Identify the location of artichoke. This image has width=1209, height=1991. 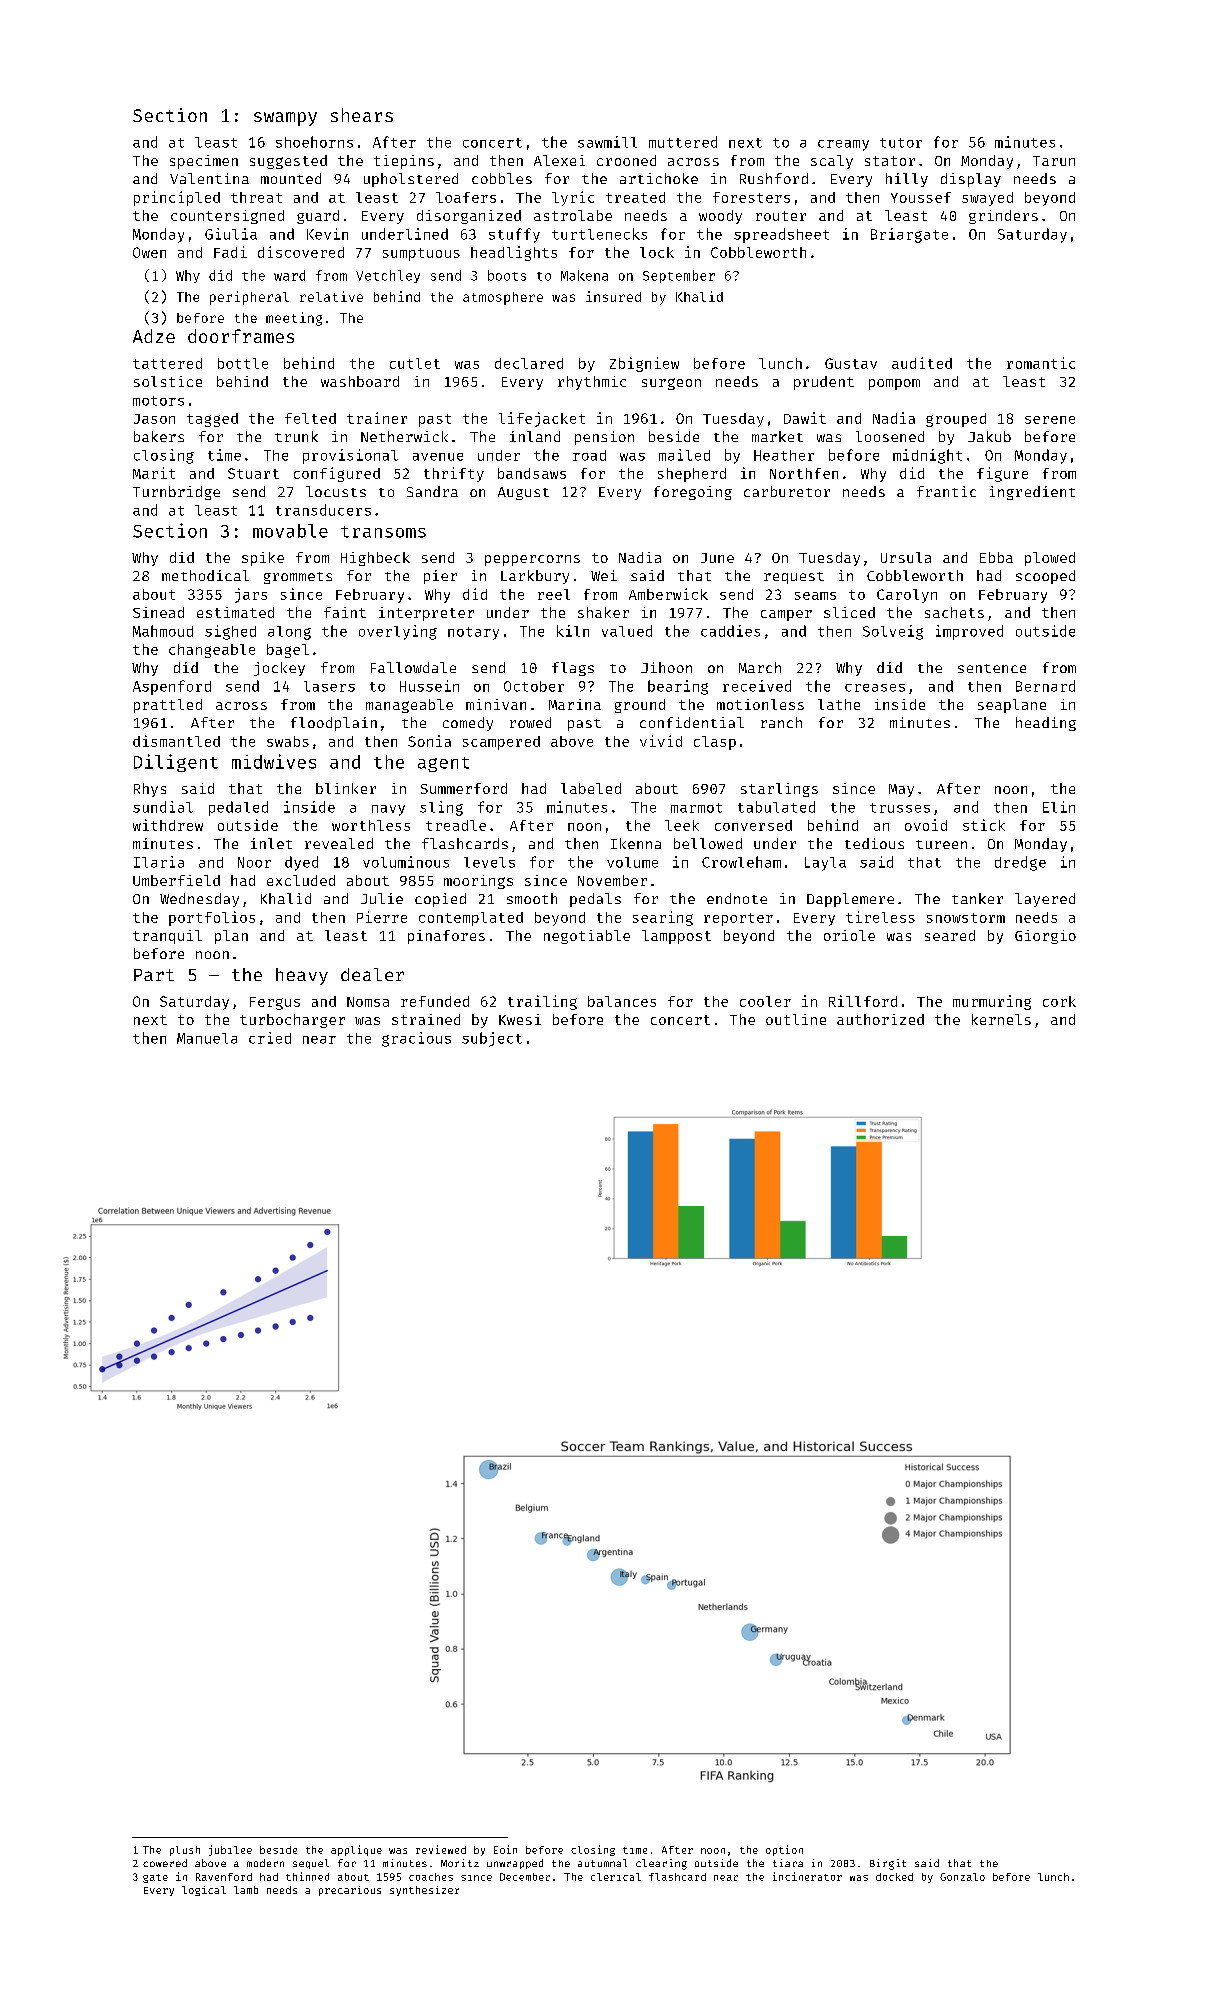
(659, 178).
